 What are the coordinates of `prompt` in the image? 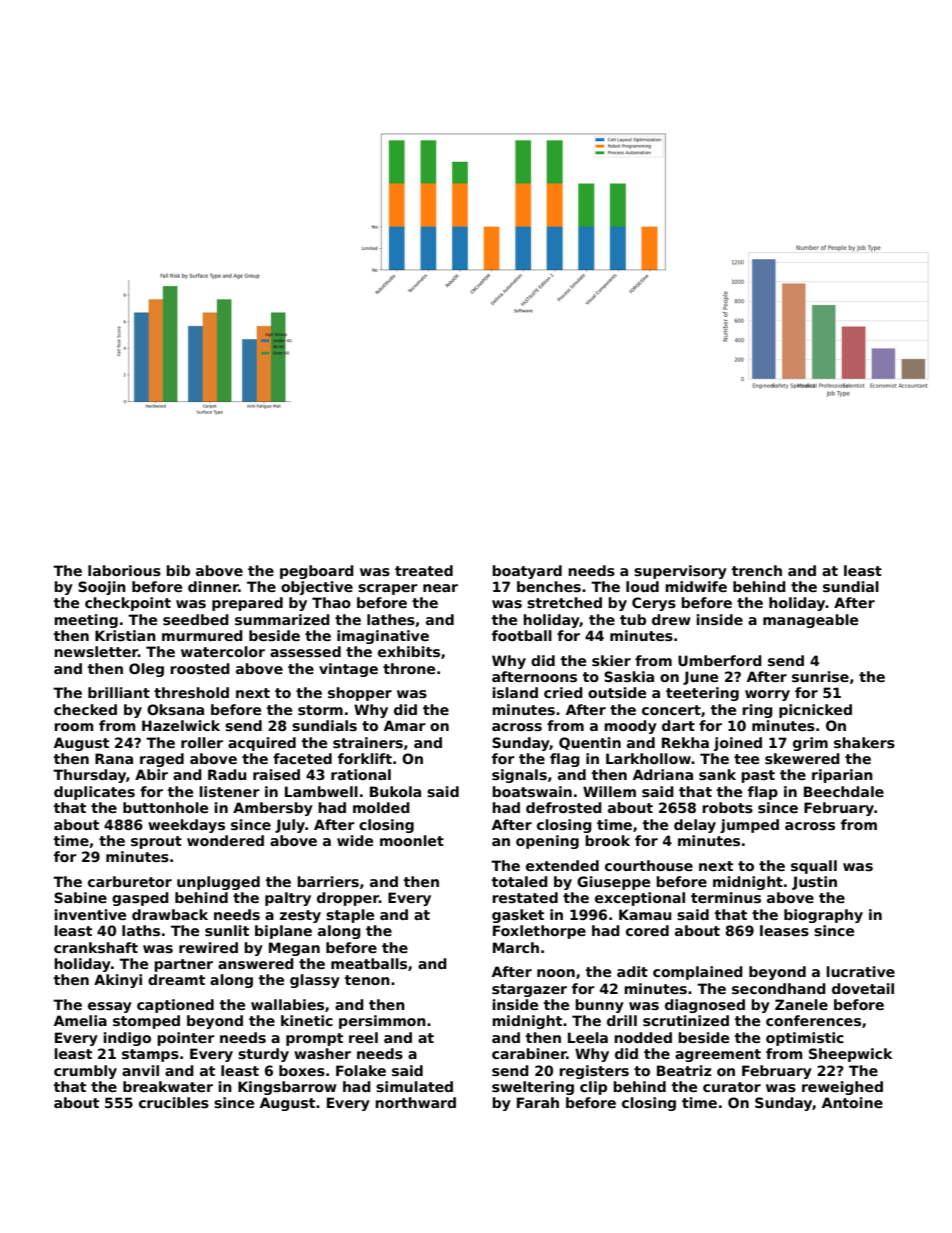 It's located at (314, 1039).
